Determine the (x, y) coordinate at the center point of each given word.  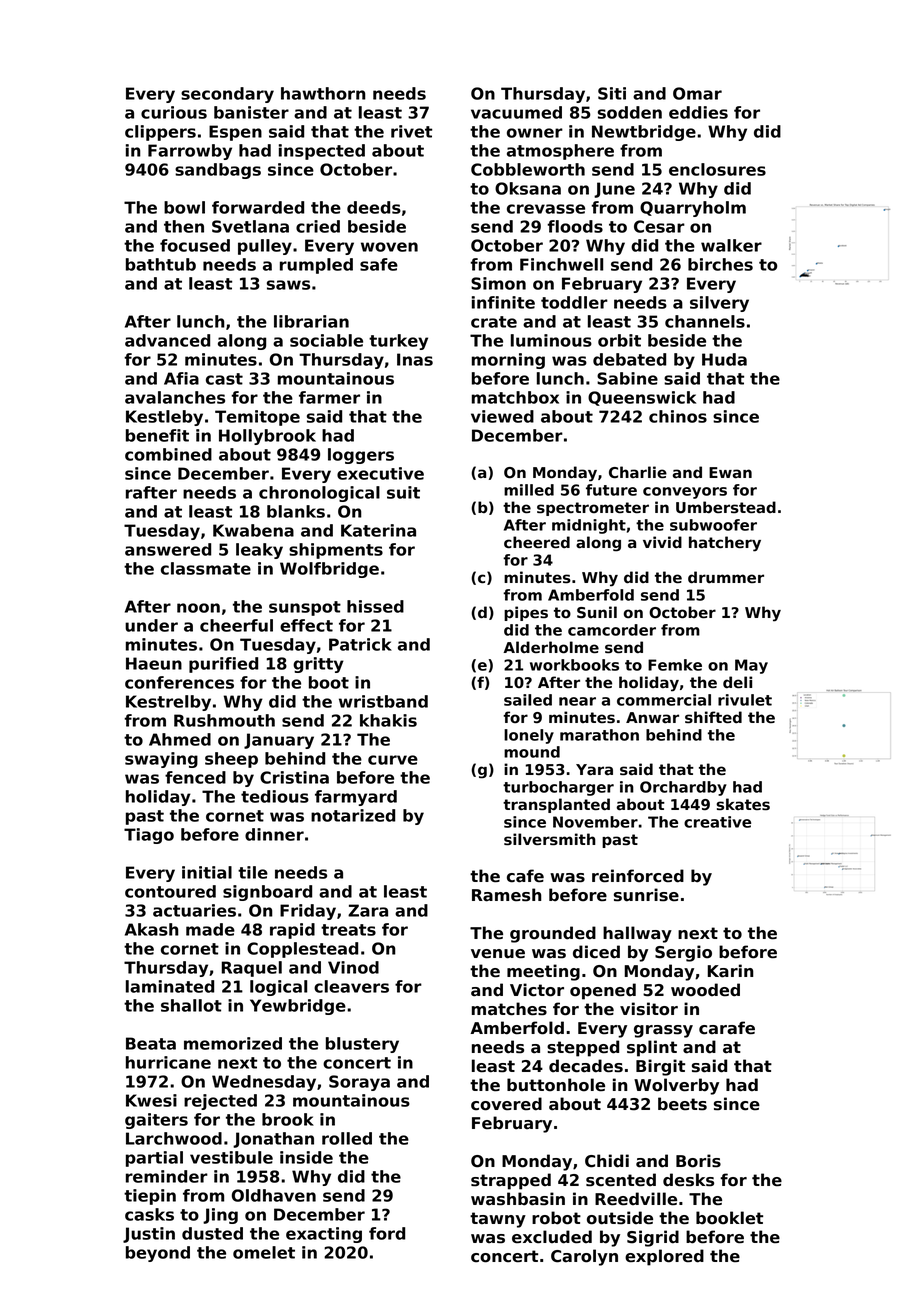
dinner (274, 834)
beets (682, 1104)
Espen (235, 133)
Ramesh (506, 895)
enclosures (717, 169)
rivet (411, 131)
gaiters (156, 1121)
